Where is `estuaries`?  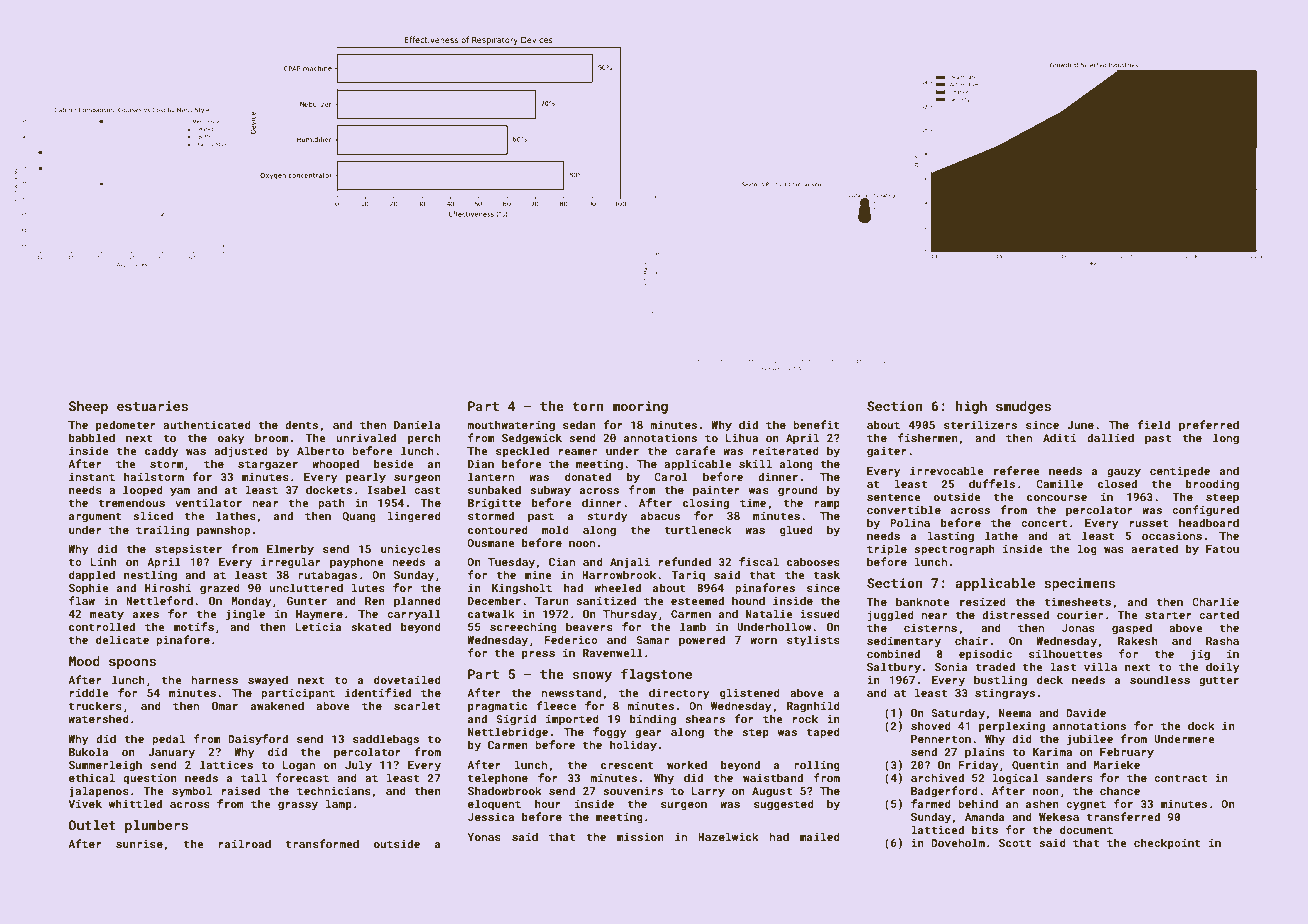 estuaries is located at coordinates (152, 406).
